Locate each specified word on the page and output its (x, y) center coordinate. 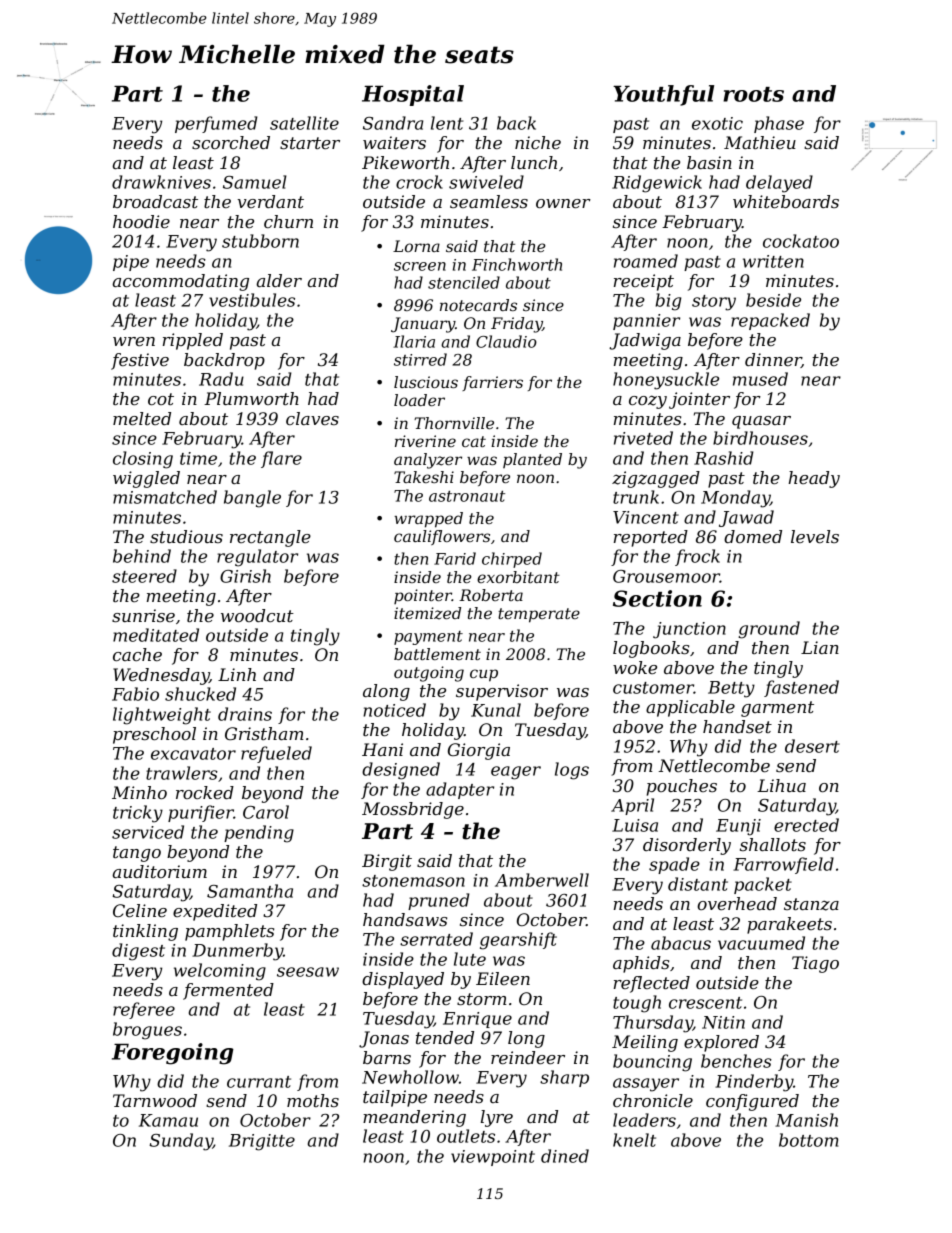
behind (142, 556)
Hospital (413, 95)
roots (753, 94)
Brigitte (262, 1142)
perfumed (216, 124)
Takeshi (424, 477)
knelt (634, 1140)
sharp (564, 1078)
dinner (773, 360)
